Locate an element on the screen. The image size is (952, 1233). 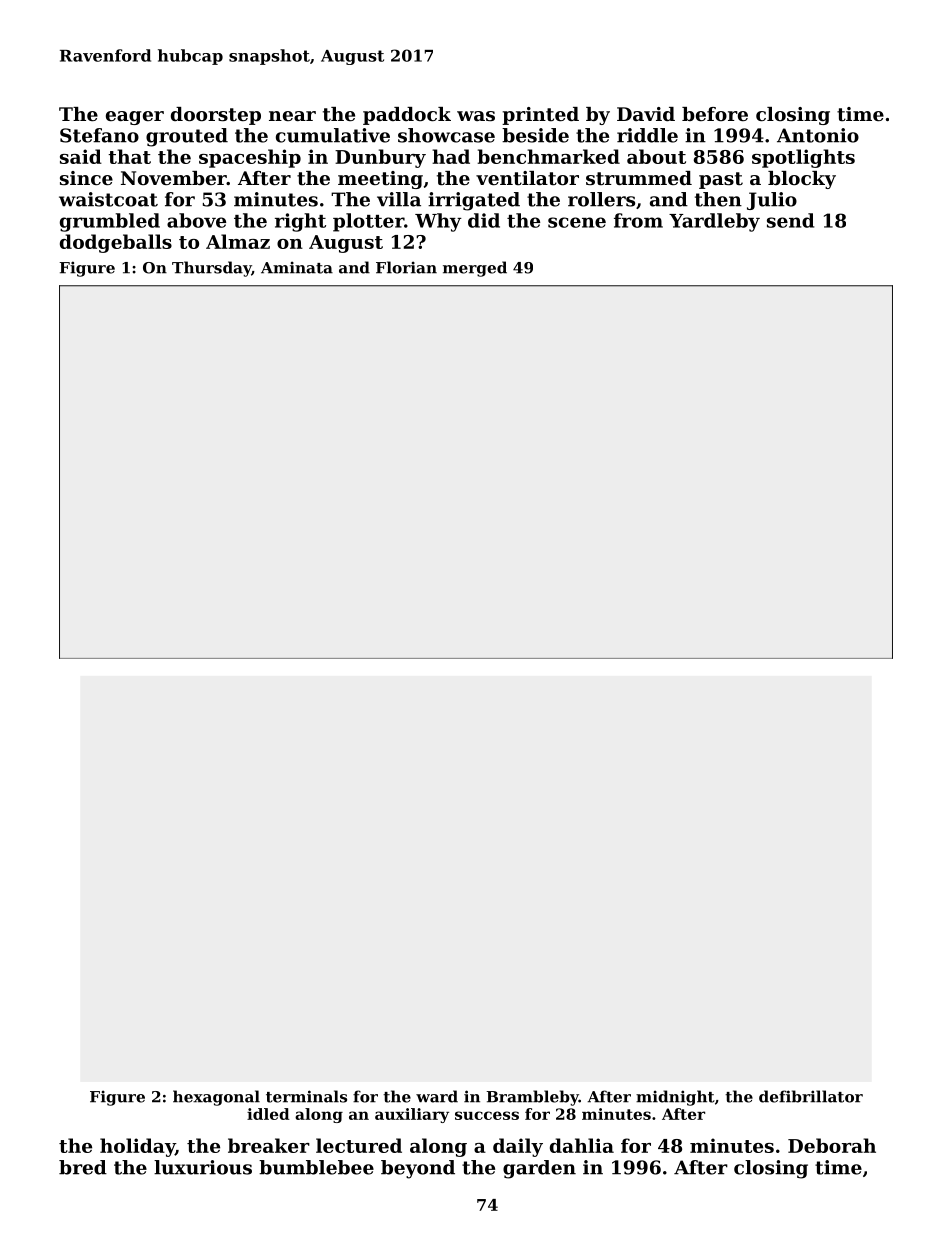
Thursday is located at coordinates (211, 269).
